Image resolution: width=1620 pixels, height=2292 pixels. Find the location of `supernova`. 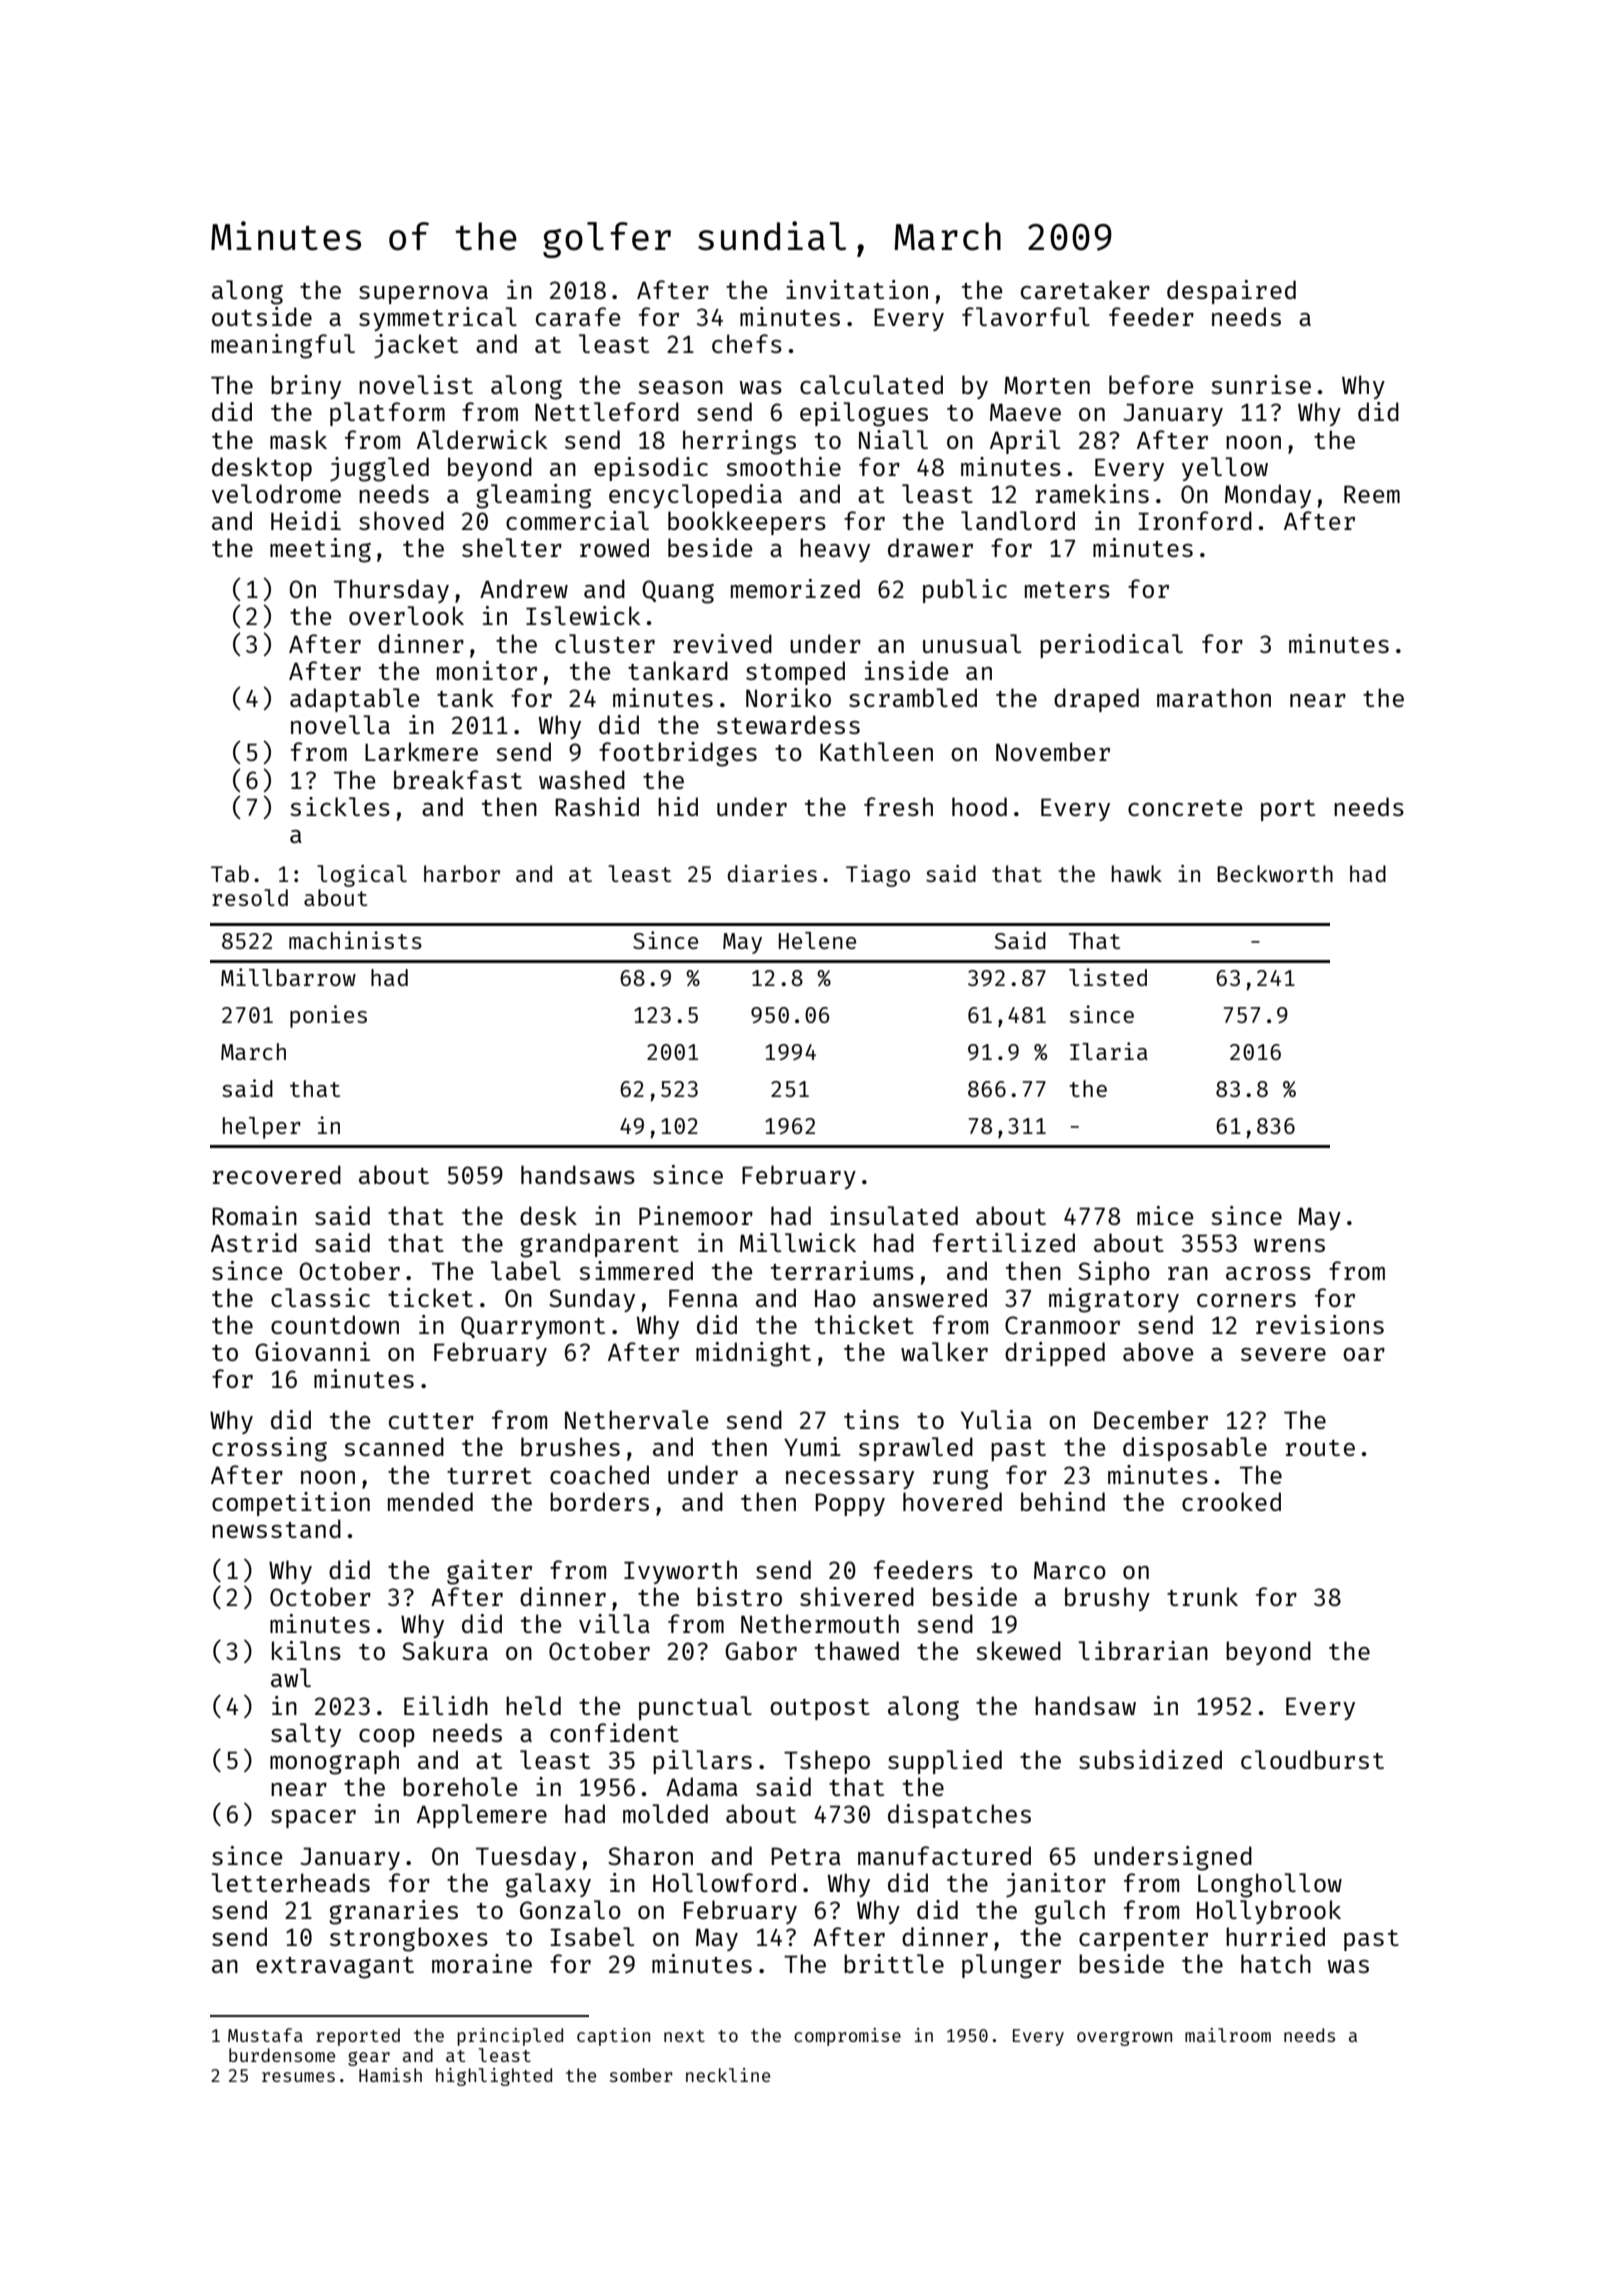

supernova is located at coordinates (423, 295).
